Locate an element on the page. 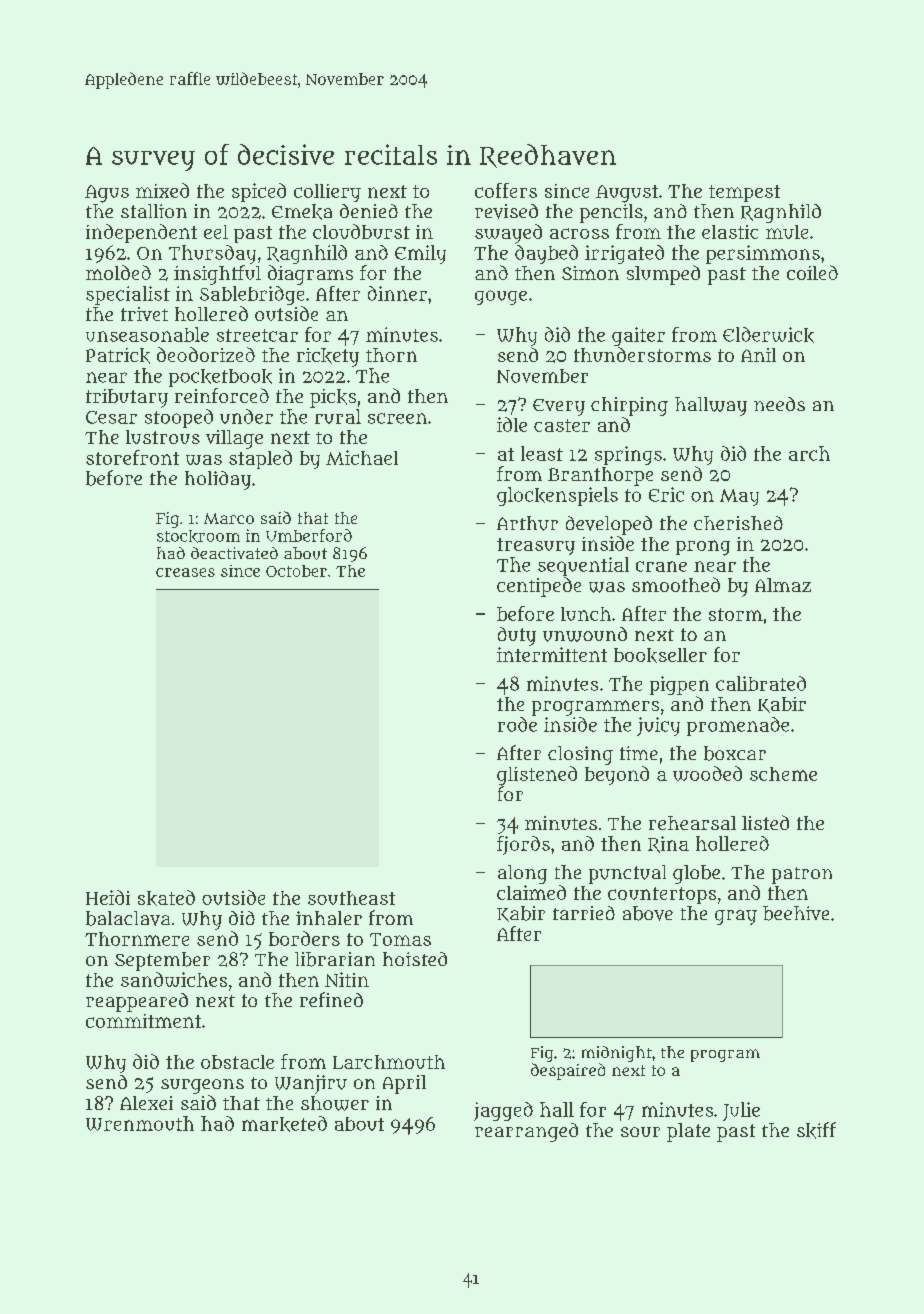 Image resolution: width=924 pixels, height=1314 pixels. cherished is located at coordinates (738, 523).
